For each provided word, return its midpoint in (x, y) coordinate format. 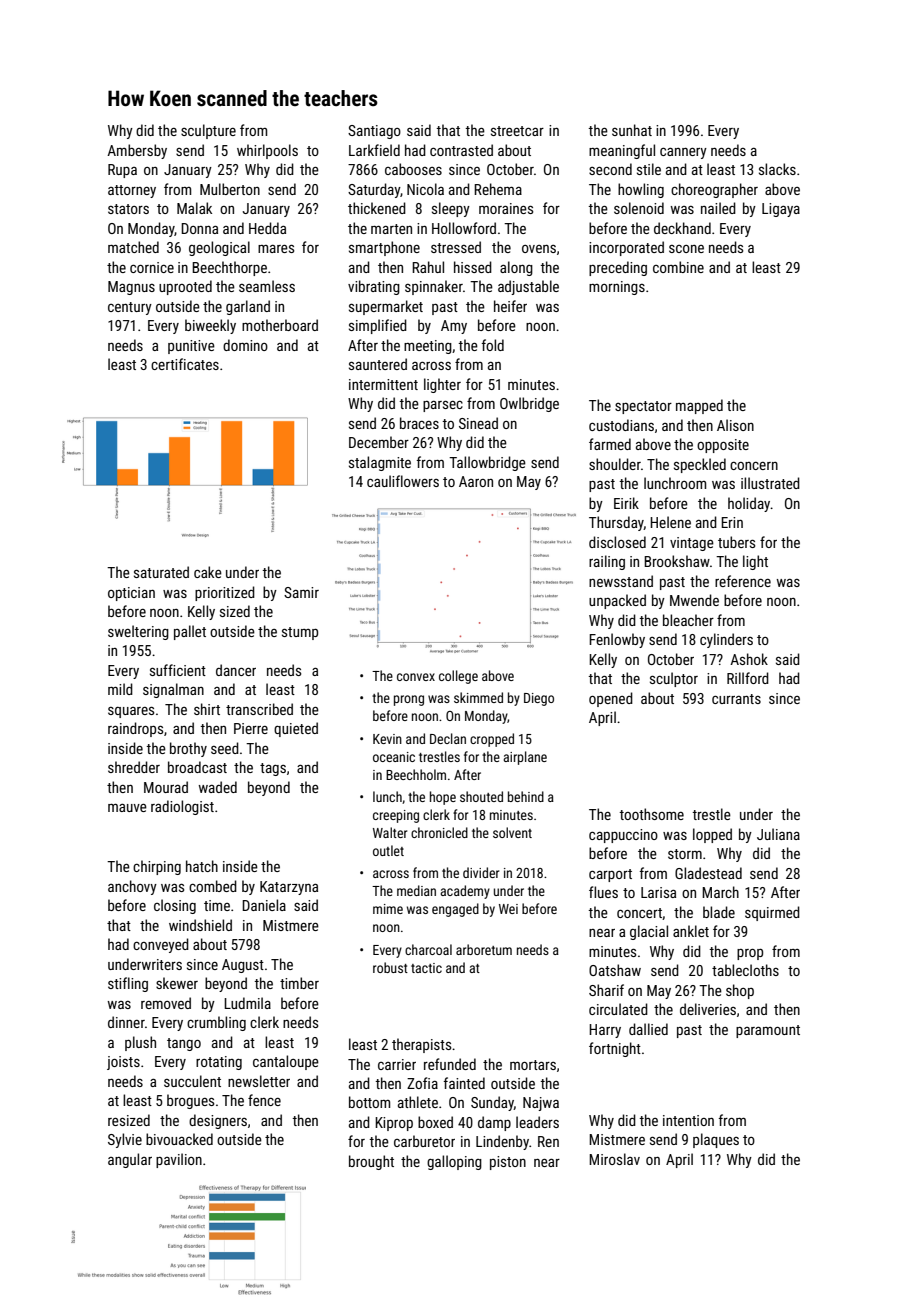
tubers (737, 542)
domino (245, 345)
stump (300, 633)
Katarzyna (289, 888)
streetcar (517, 131)
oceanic (394, 757)
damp (494, 1123)
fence (264, 1100)
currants (736, 699)
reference (743, 581)
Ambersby (137, 151)
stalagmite (380, 463)
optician (131, 594)
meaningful (622, 151)
